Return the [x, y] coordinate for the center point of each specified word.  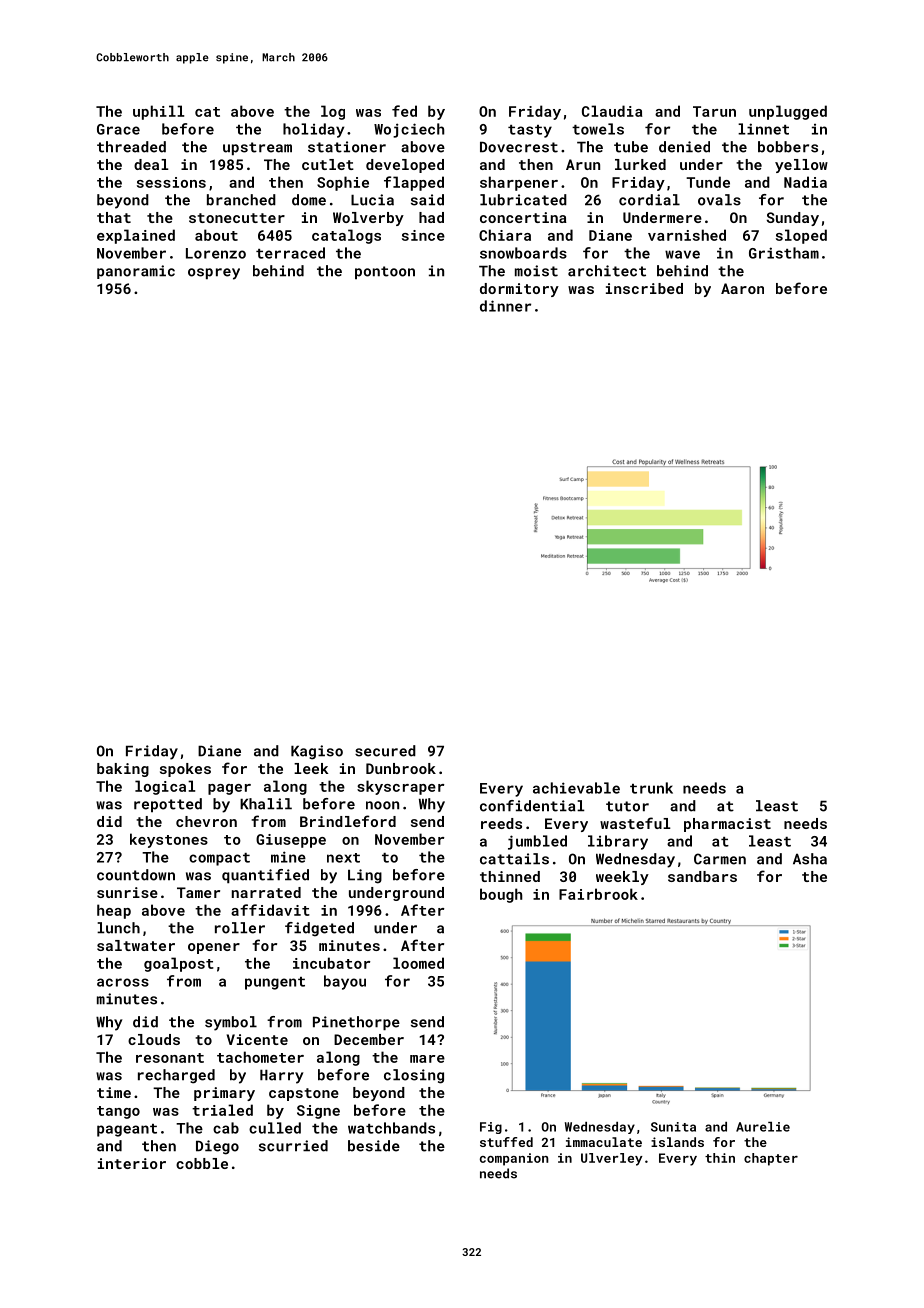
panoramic [136, 272]
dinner [505, 306]
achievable [576, 788]
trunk [651, 788]
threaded [131, 147]
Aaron [742, 288]
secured [385, 751]
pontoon [385, 272]
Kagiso [317, 752]
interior [132, 1163]
